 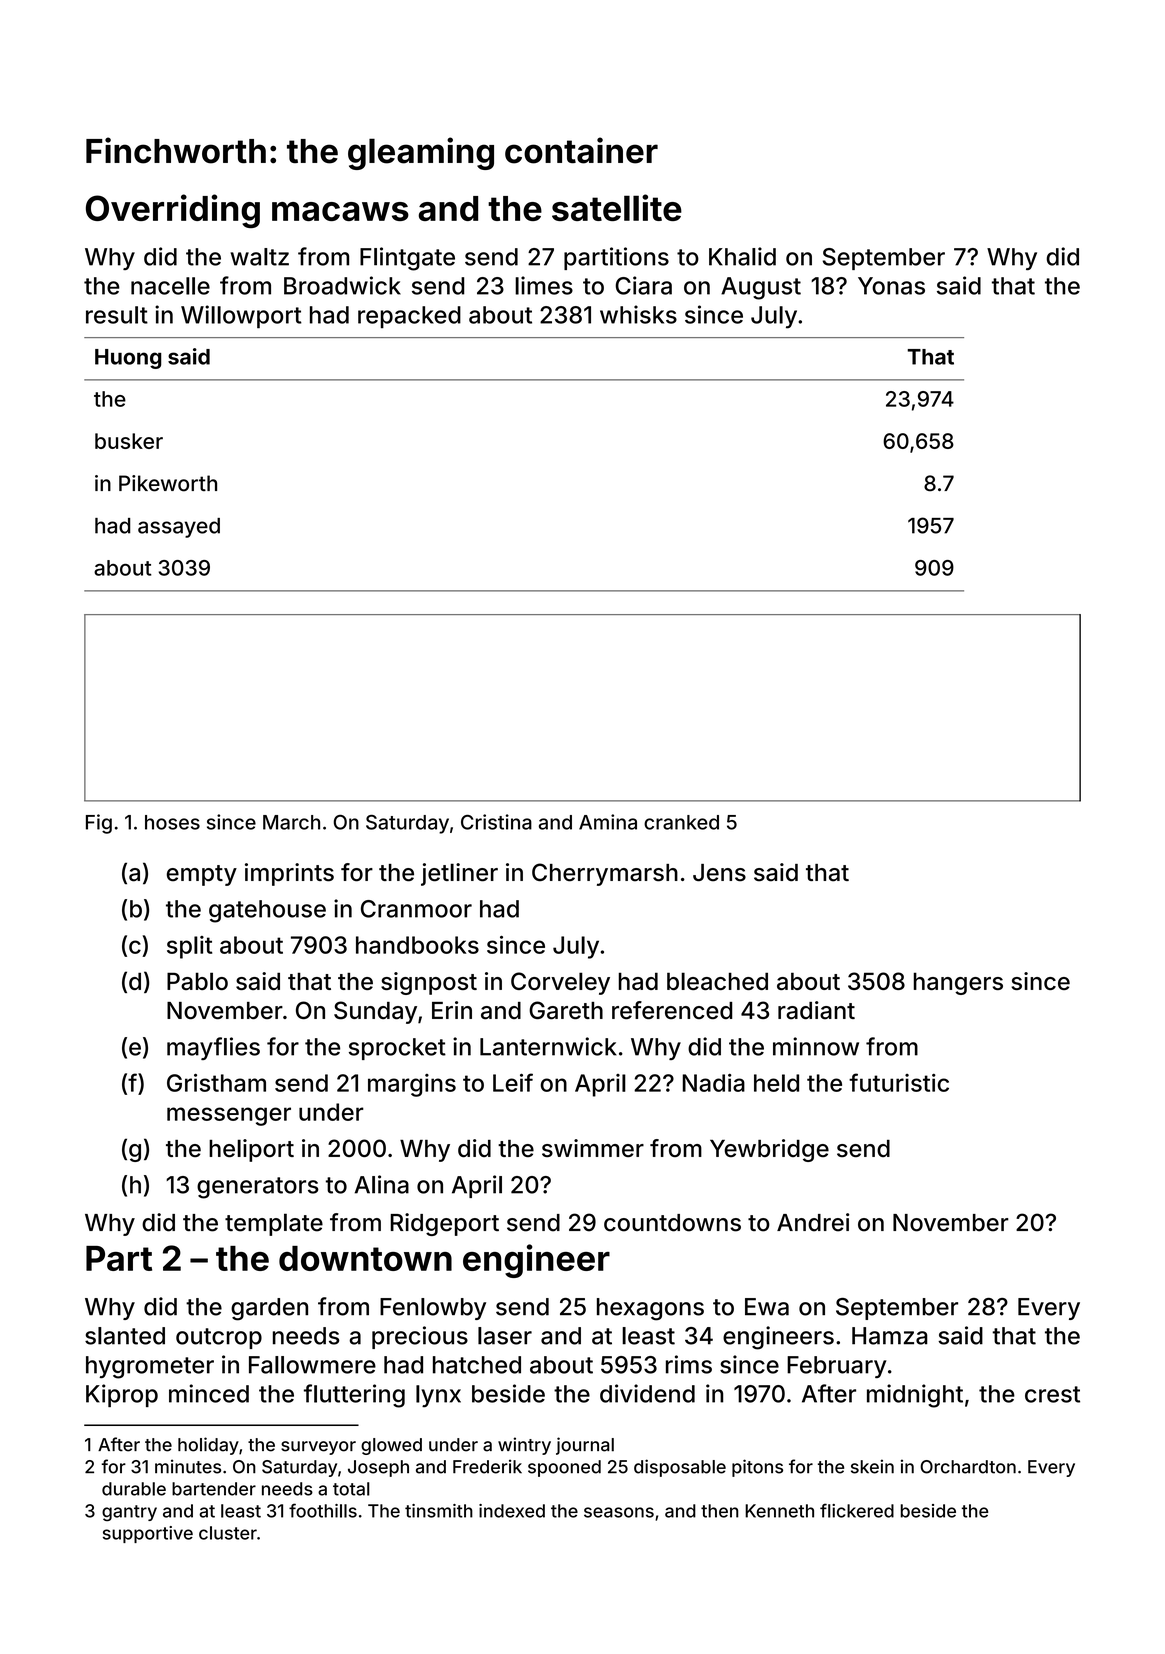 What do you see at coordinates (605, 874) in the document?
I see `Cherrymarsh` at bounding box center [605, 874].
